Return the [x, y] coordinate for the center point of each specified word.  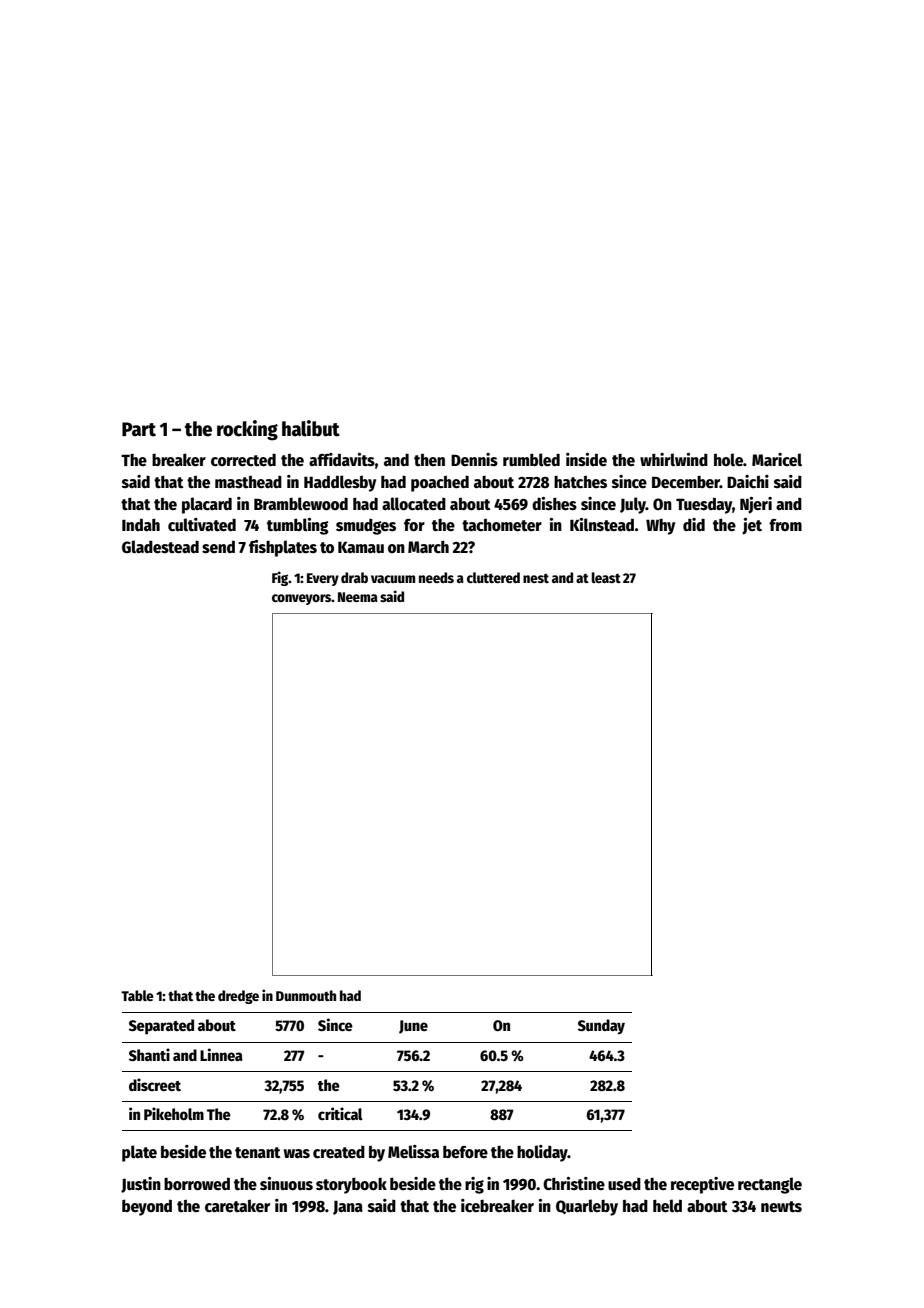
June [413, 1027]
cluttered [493, 577]
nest [536, 578]
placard [207, 505]
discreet [155, 1084]
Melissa [413, 1152]
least [606, 577]
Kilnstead [602, 524]
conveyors [301, 599]
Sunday [601, 1027]
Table [137, 995]
